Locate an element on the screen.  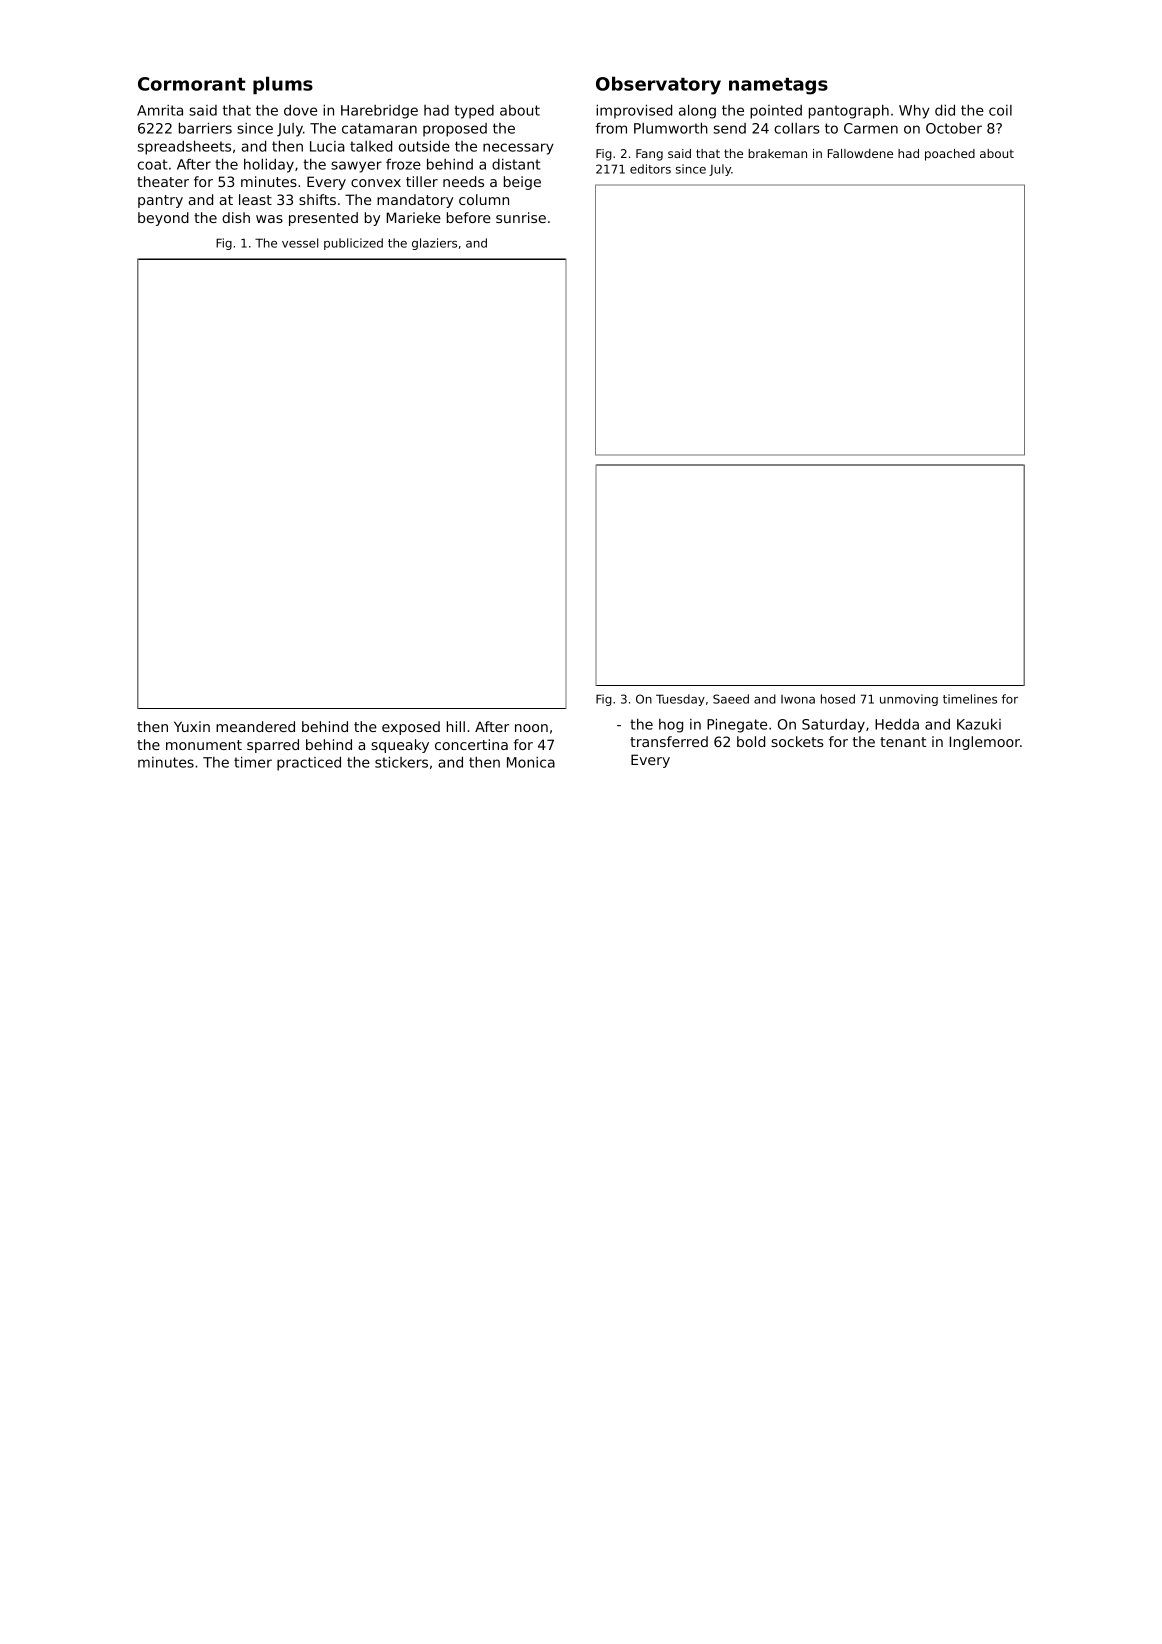
meandered is located at coordinates (255, 726).
